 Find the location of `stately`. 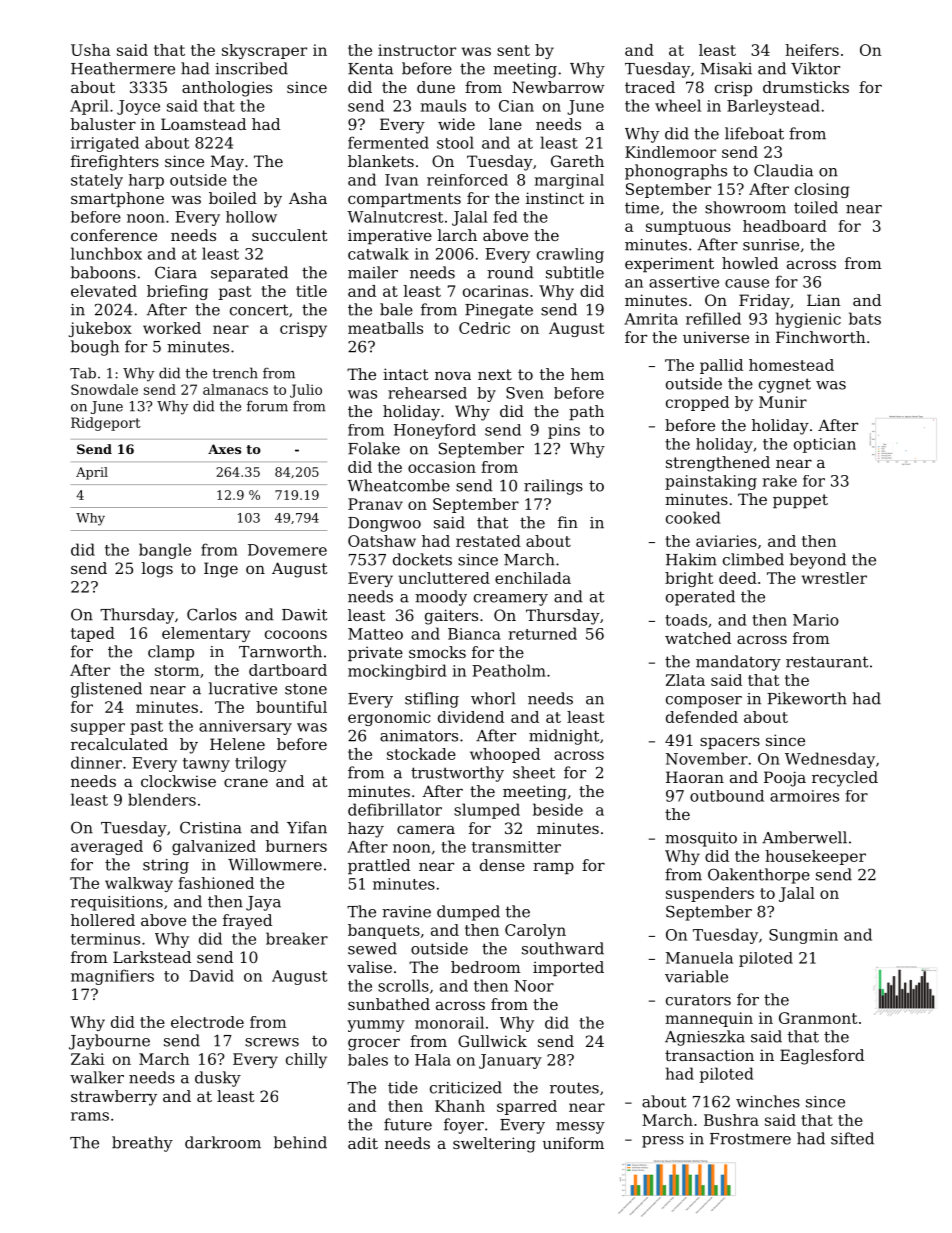

stately is located at coordinates (97, 181).
